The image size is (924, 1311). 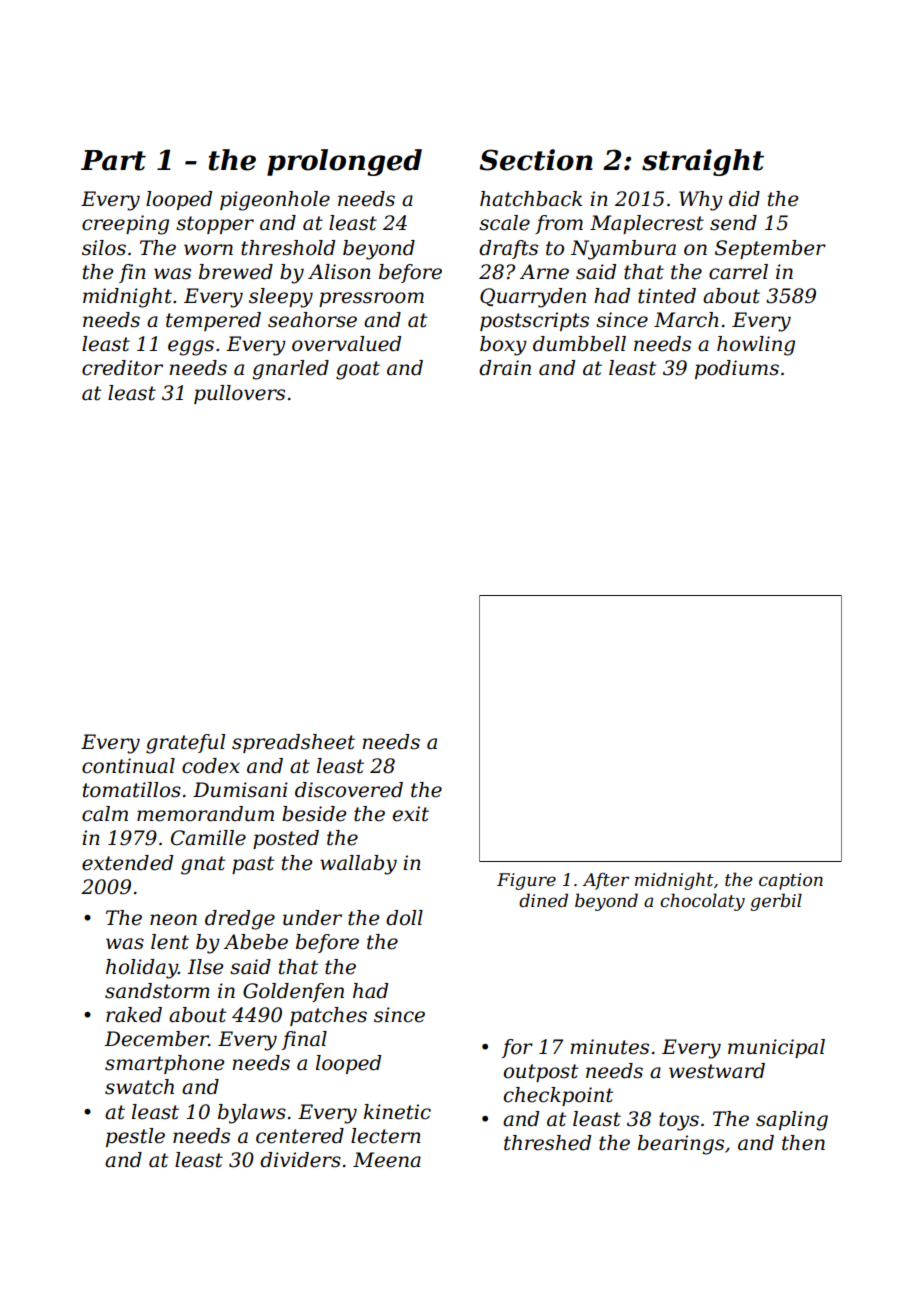 I want to click on pigeonhole, so click(x=275, y=201).
